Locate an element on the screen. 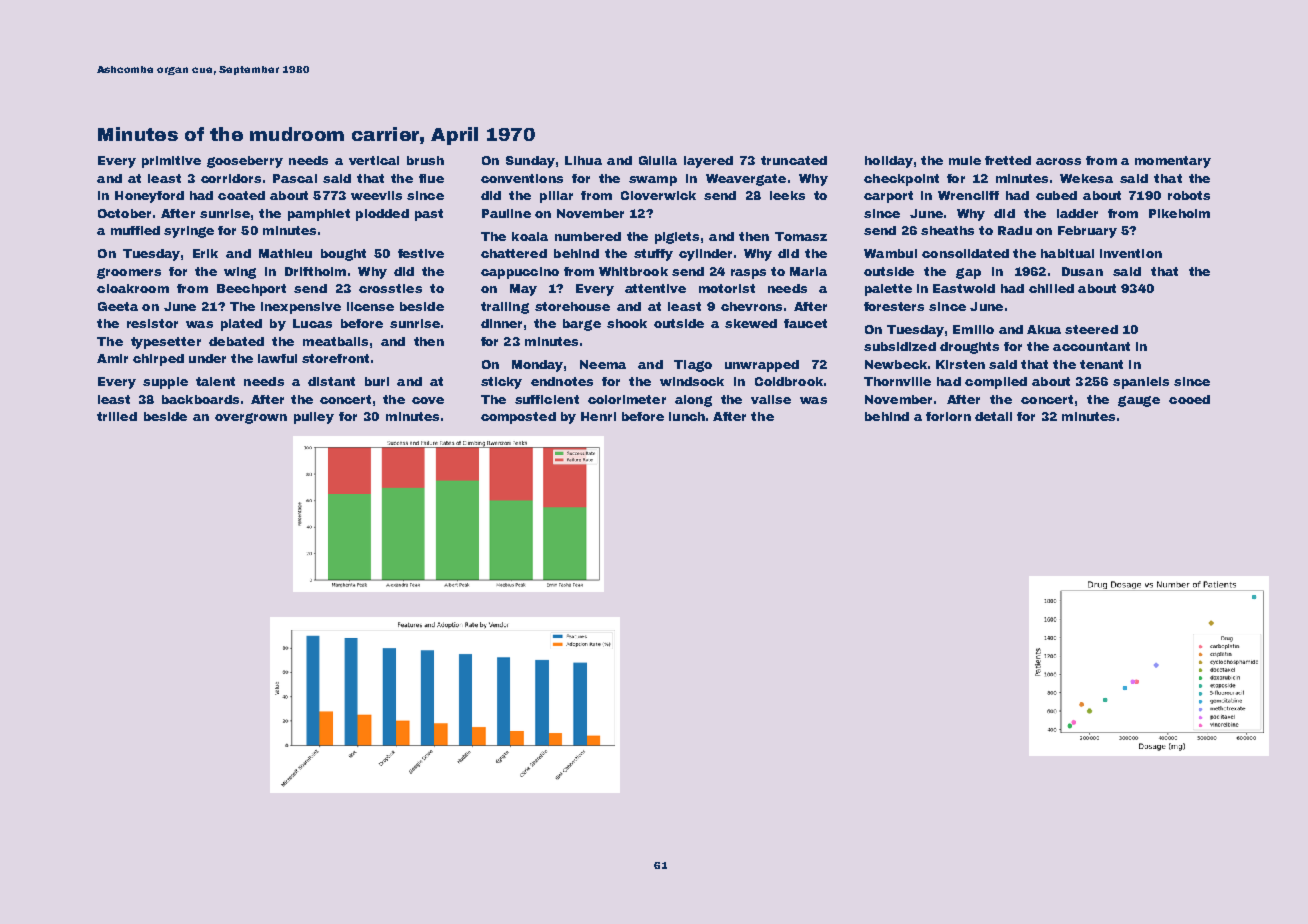 This screenshot has height=924, width=1308. mule is located at coordinates (965, 160).
